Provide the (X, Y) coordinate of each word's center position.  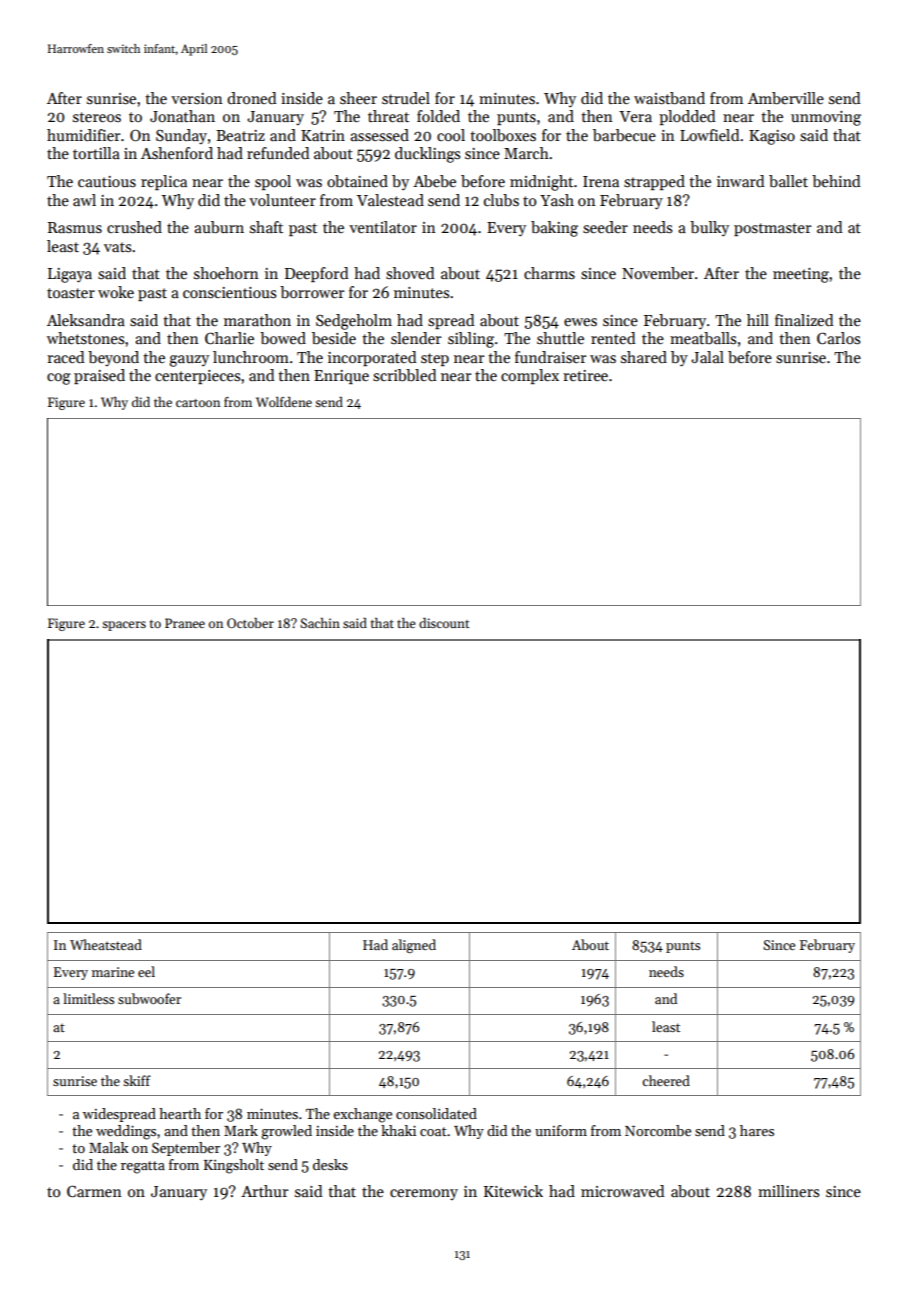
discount (444, 623)
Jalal (707, 357)
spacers (124, 626)
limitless (88, 998)
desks (330, 1164)
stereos (97, 117)
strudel (406, 98)
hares (757, 1130)
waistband (669, 98)
